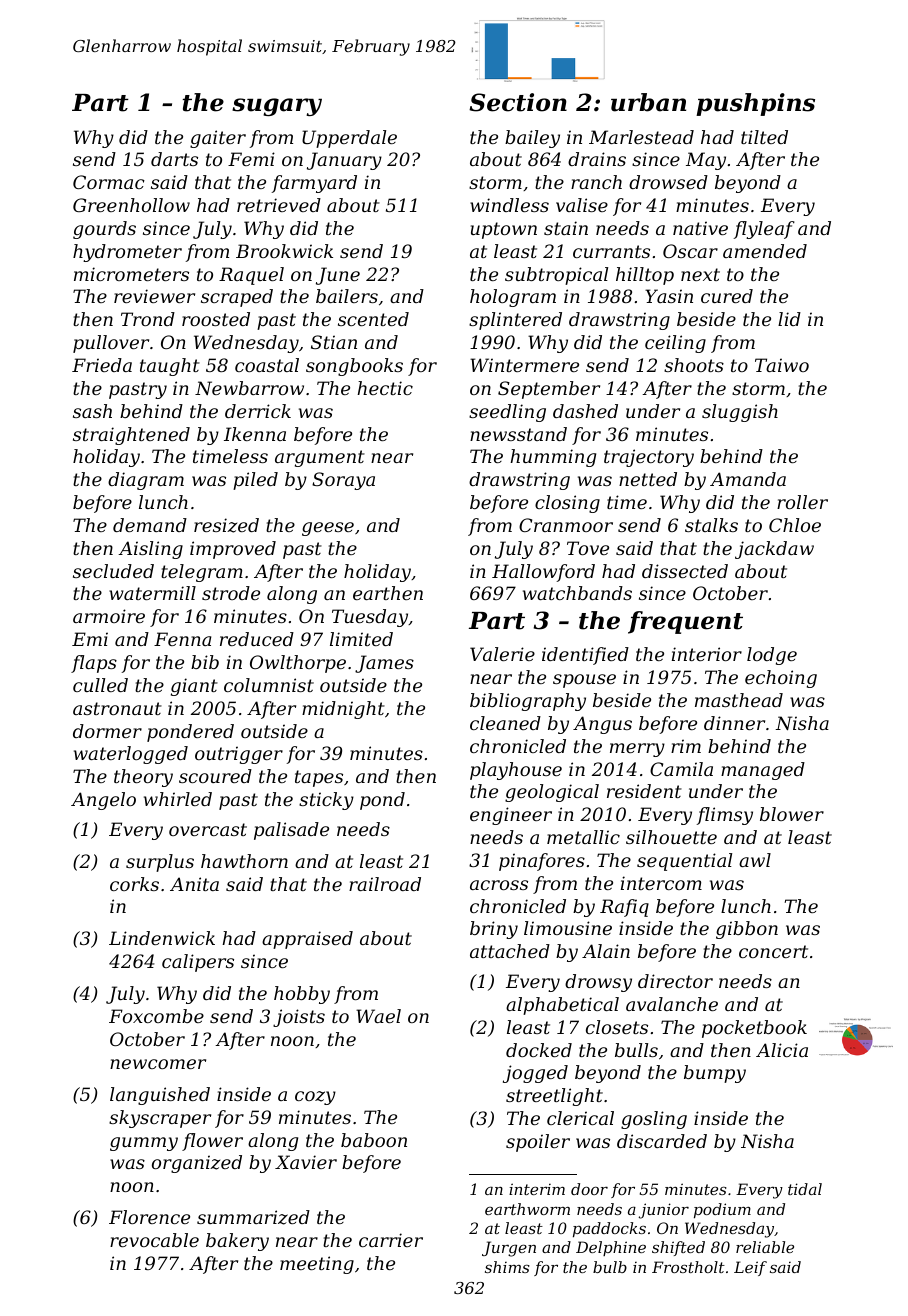 The image size is (908, 1316). Describe the element at coordinates (343, 710) in the document. I see `midnight` at that location.
